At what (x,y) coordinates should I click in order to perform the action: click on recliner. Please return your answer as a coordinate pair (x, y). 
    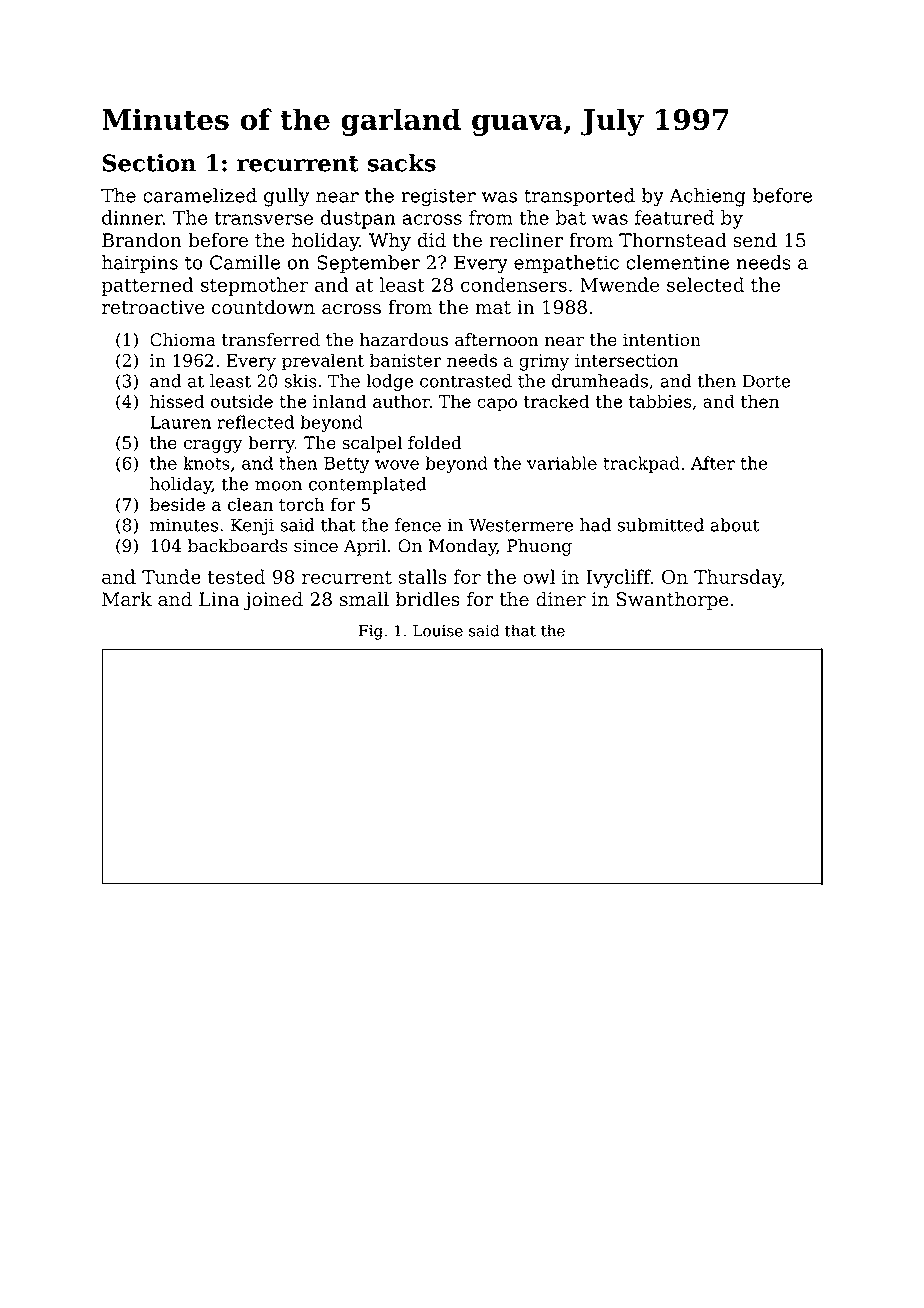
    Looking at the image, I should click on (526, 240).
